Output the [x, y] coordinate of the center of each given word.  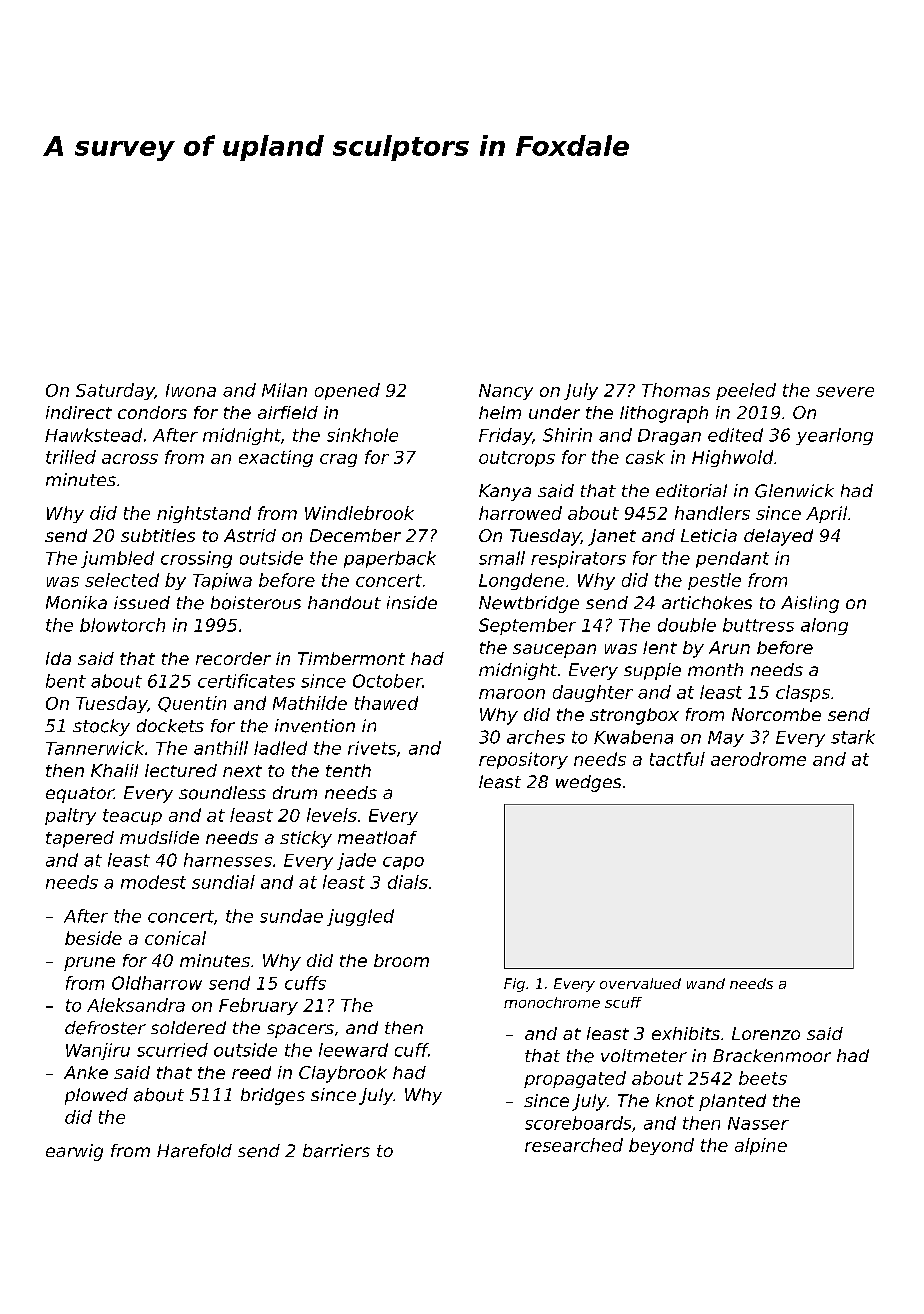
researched [574, 1145]
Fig [514, 985]
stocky [101, 727]
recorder [233, 658]
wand [706, 983]
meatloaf [377, 837]
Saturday [115, 391]
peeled [746, 391]
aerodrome [758, 759]
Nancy [506, 392]
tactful [677, 759]
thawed [386, 703]
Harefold [194, 1151]
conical [175, 938]
